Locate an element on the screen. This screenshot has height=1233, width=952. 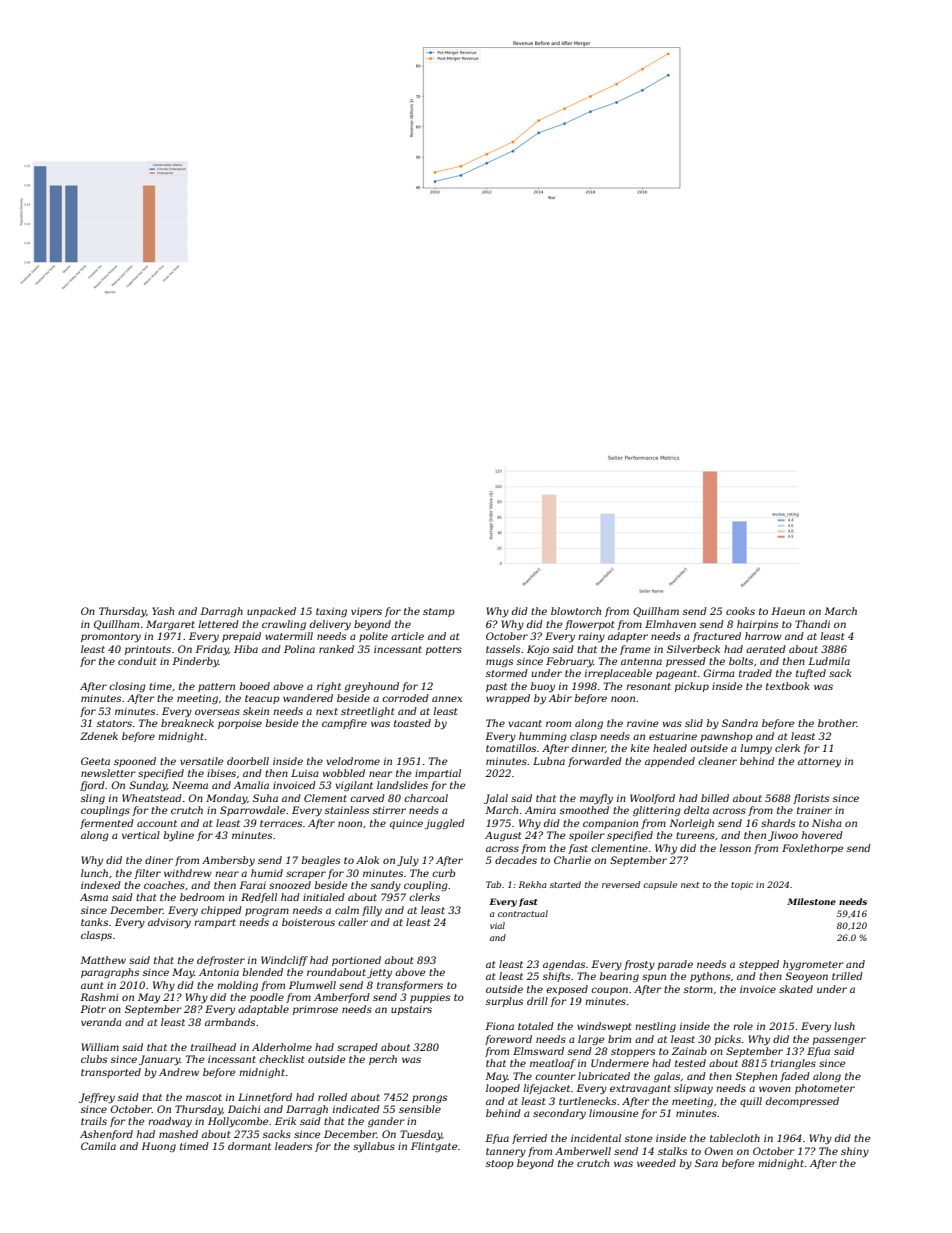
Jiwoo is located at coordinates (783, 836).
